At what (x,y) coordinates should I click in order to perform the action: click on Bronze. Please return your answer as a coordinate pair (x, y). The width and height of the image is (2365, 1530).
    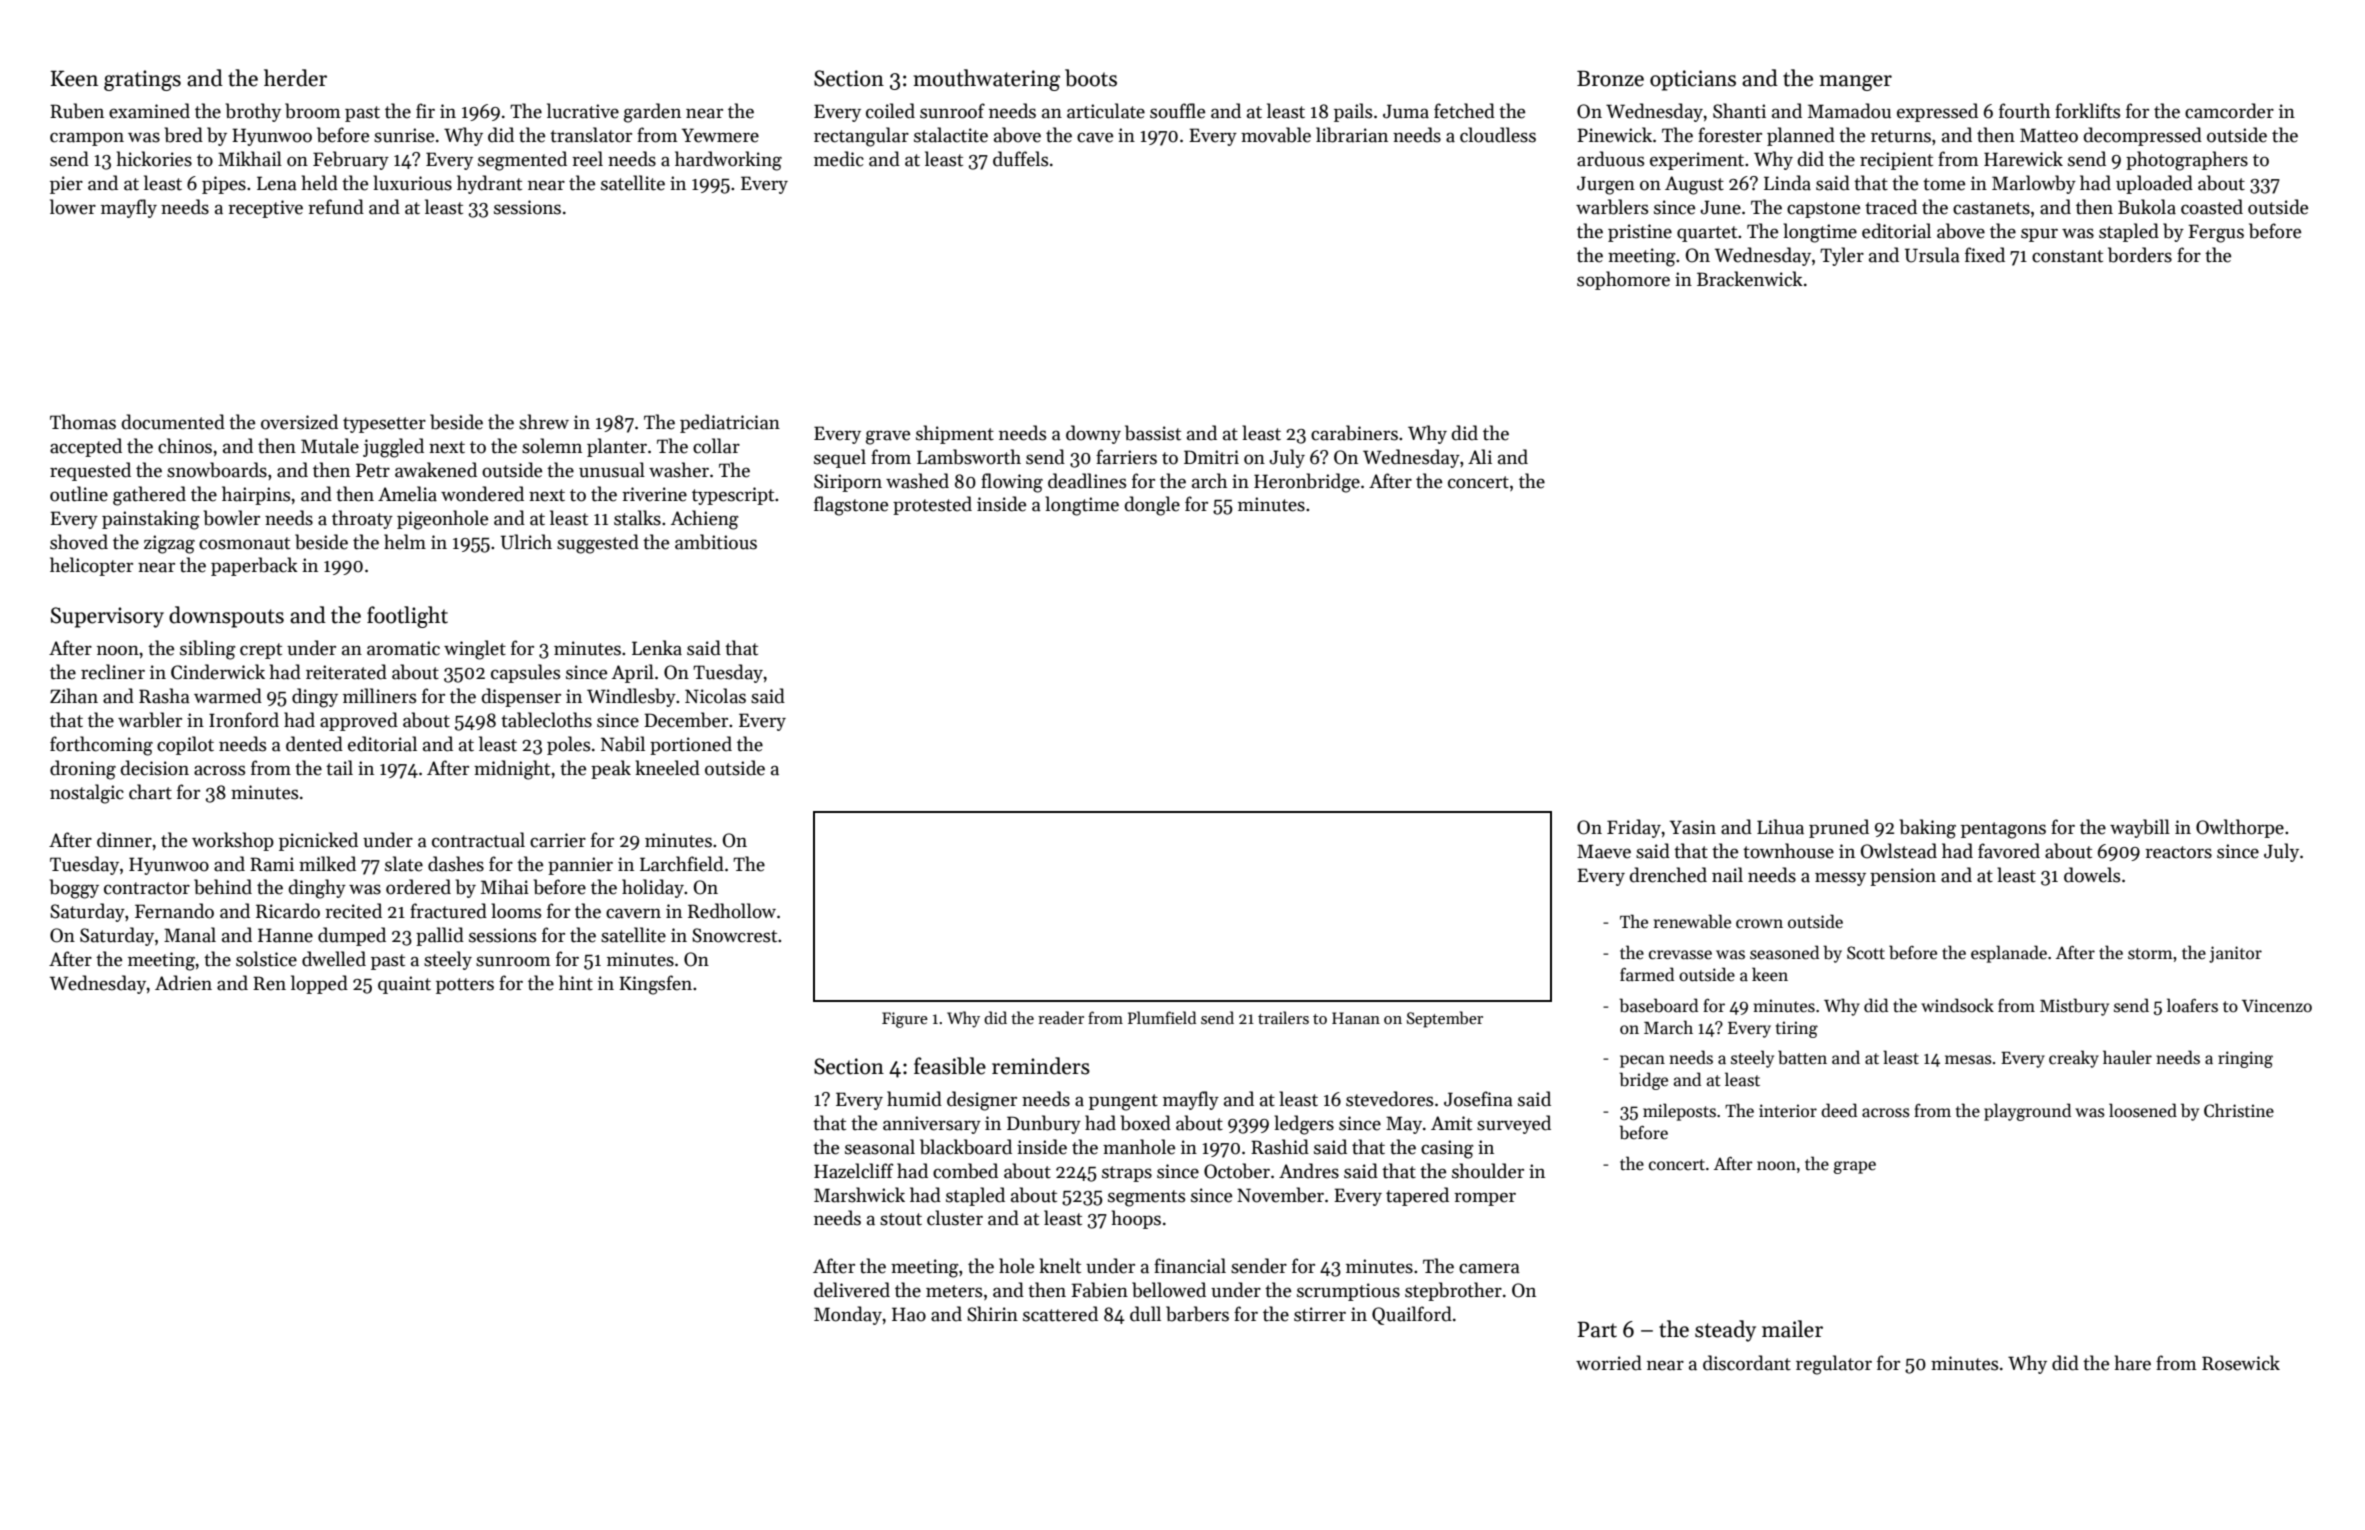
    Looking at the image, I should click on (1610, 78).
